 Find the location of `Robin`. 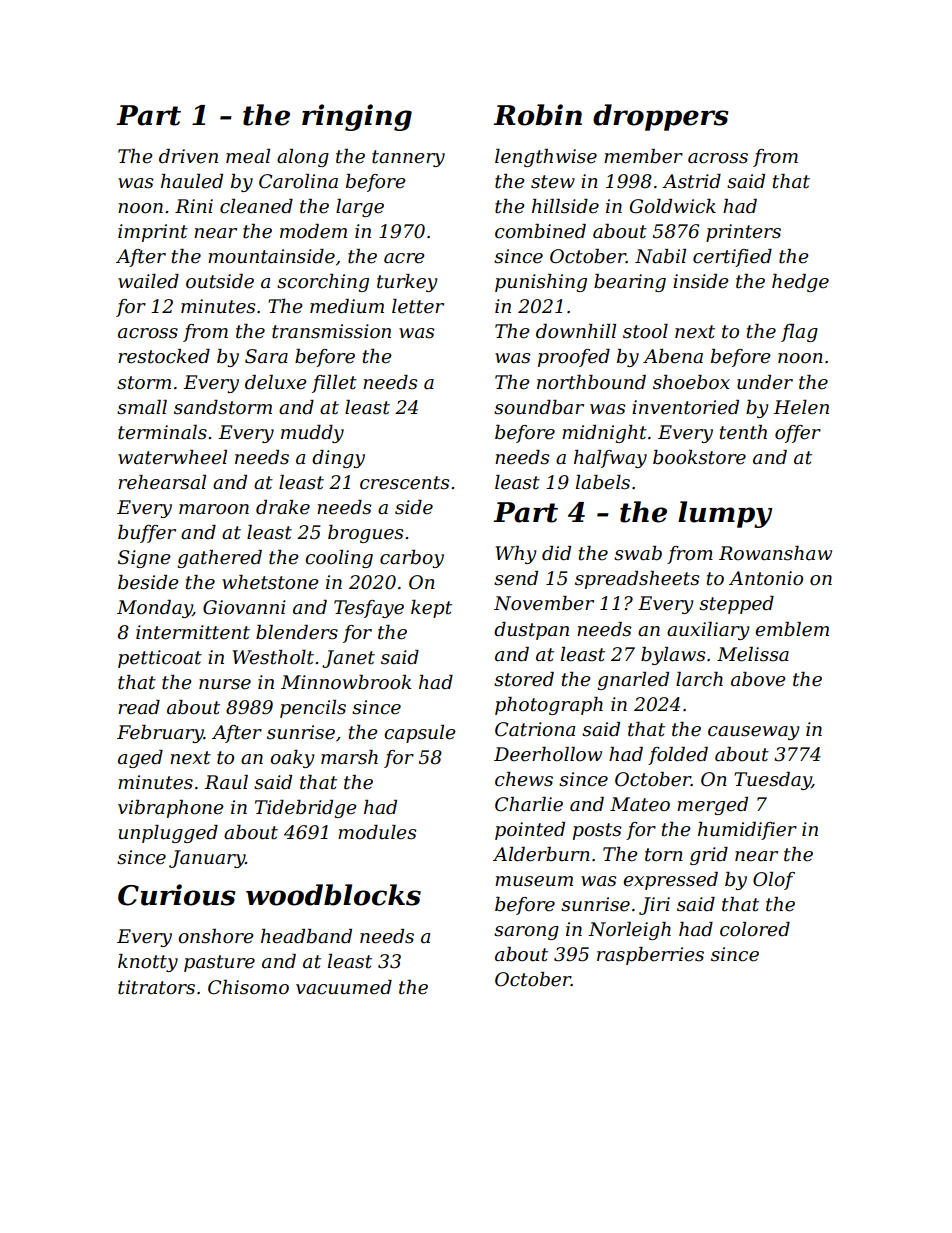

Robin is located at coordinates (537, 115).
